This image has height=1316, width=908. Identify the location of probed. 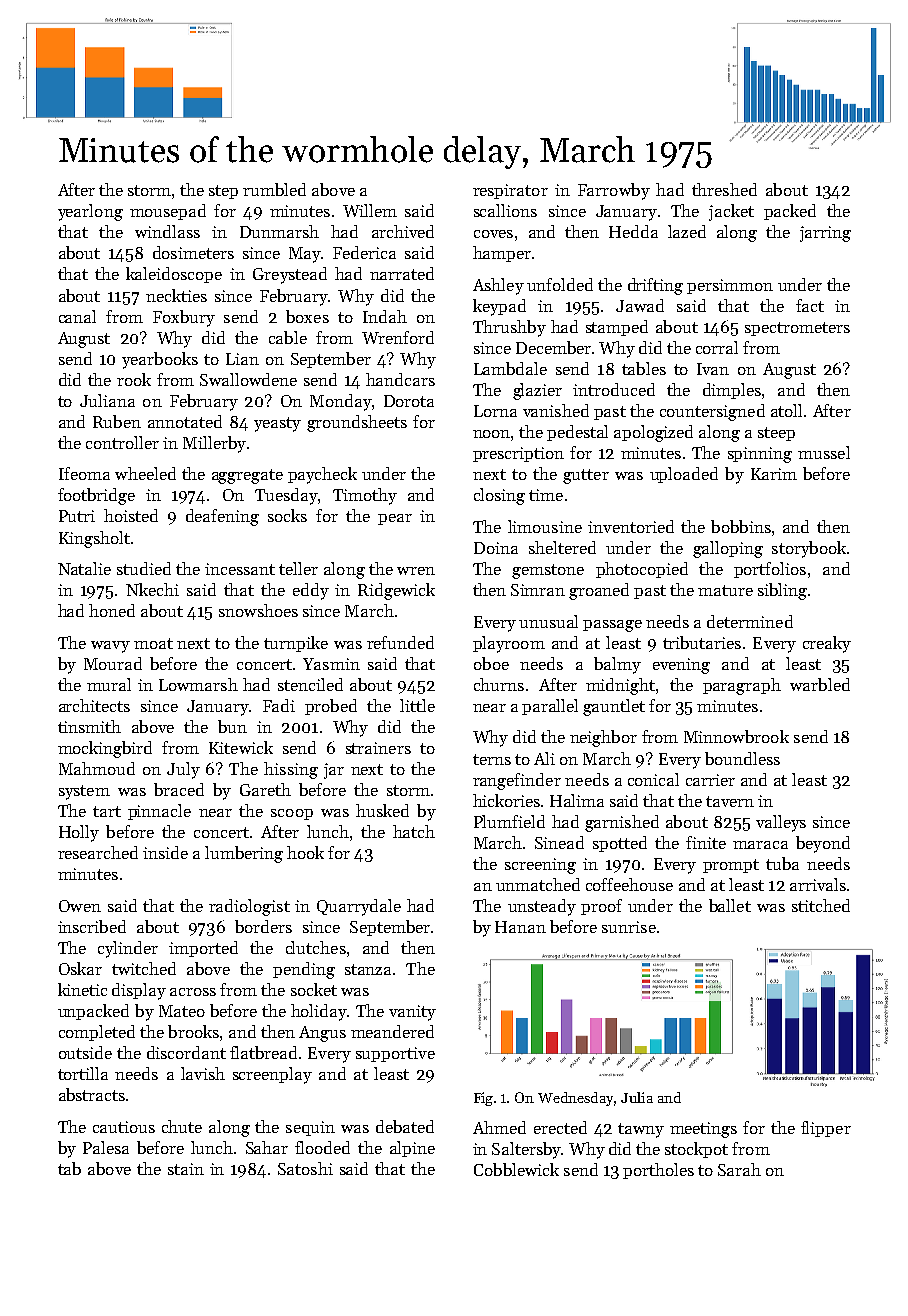
(331, 707).
